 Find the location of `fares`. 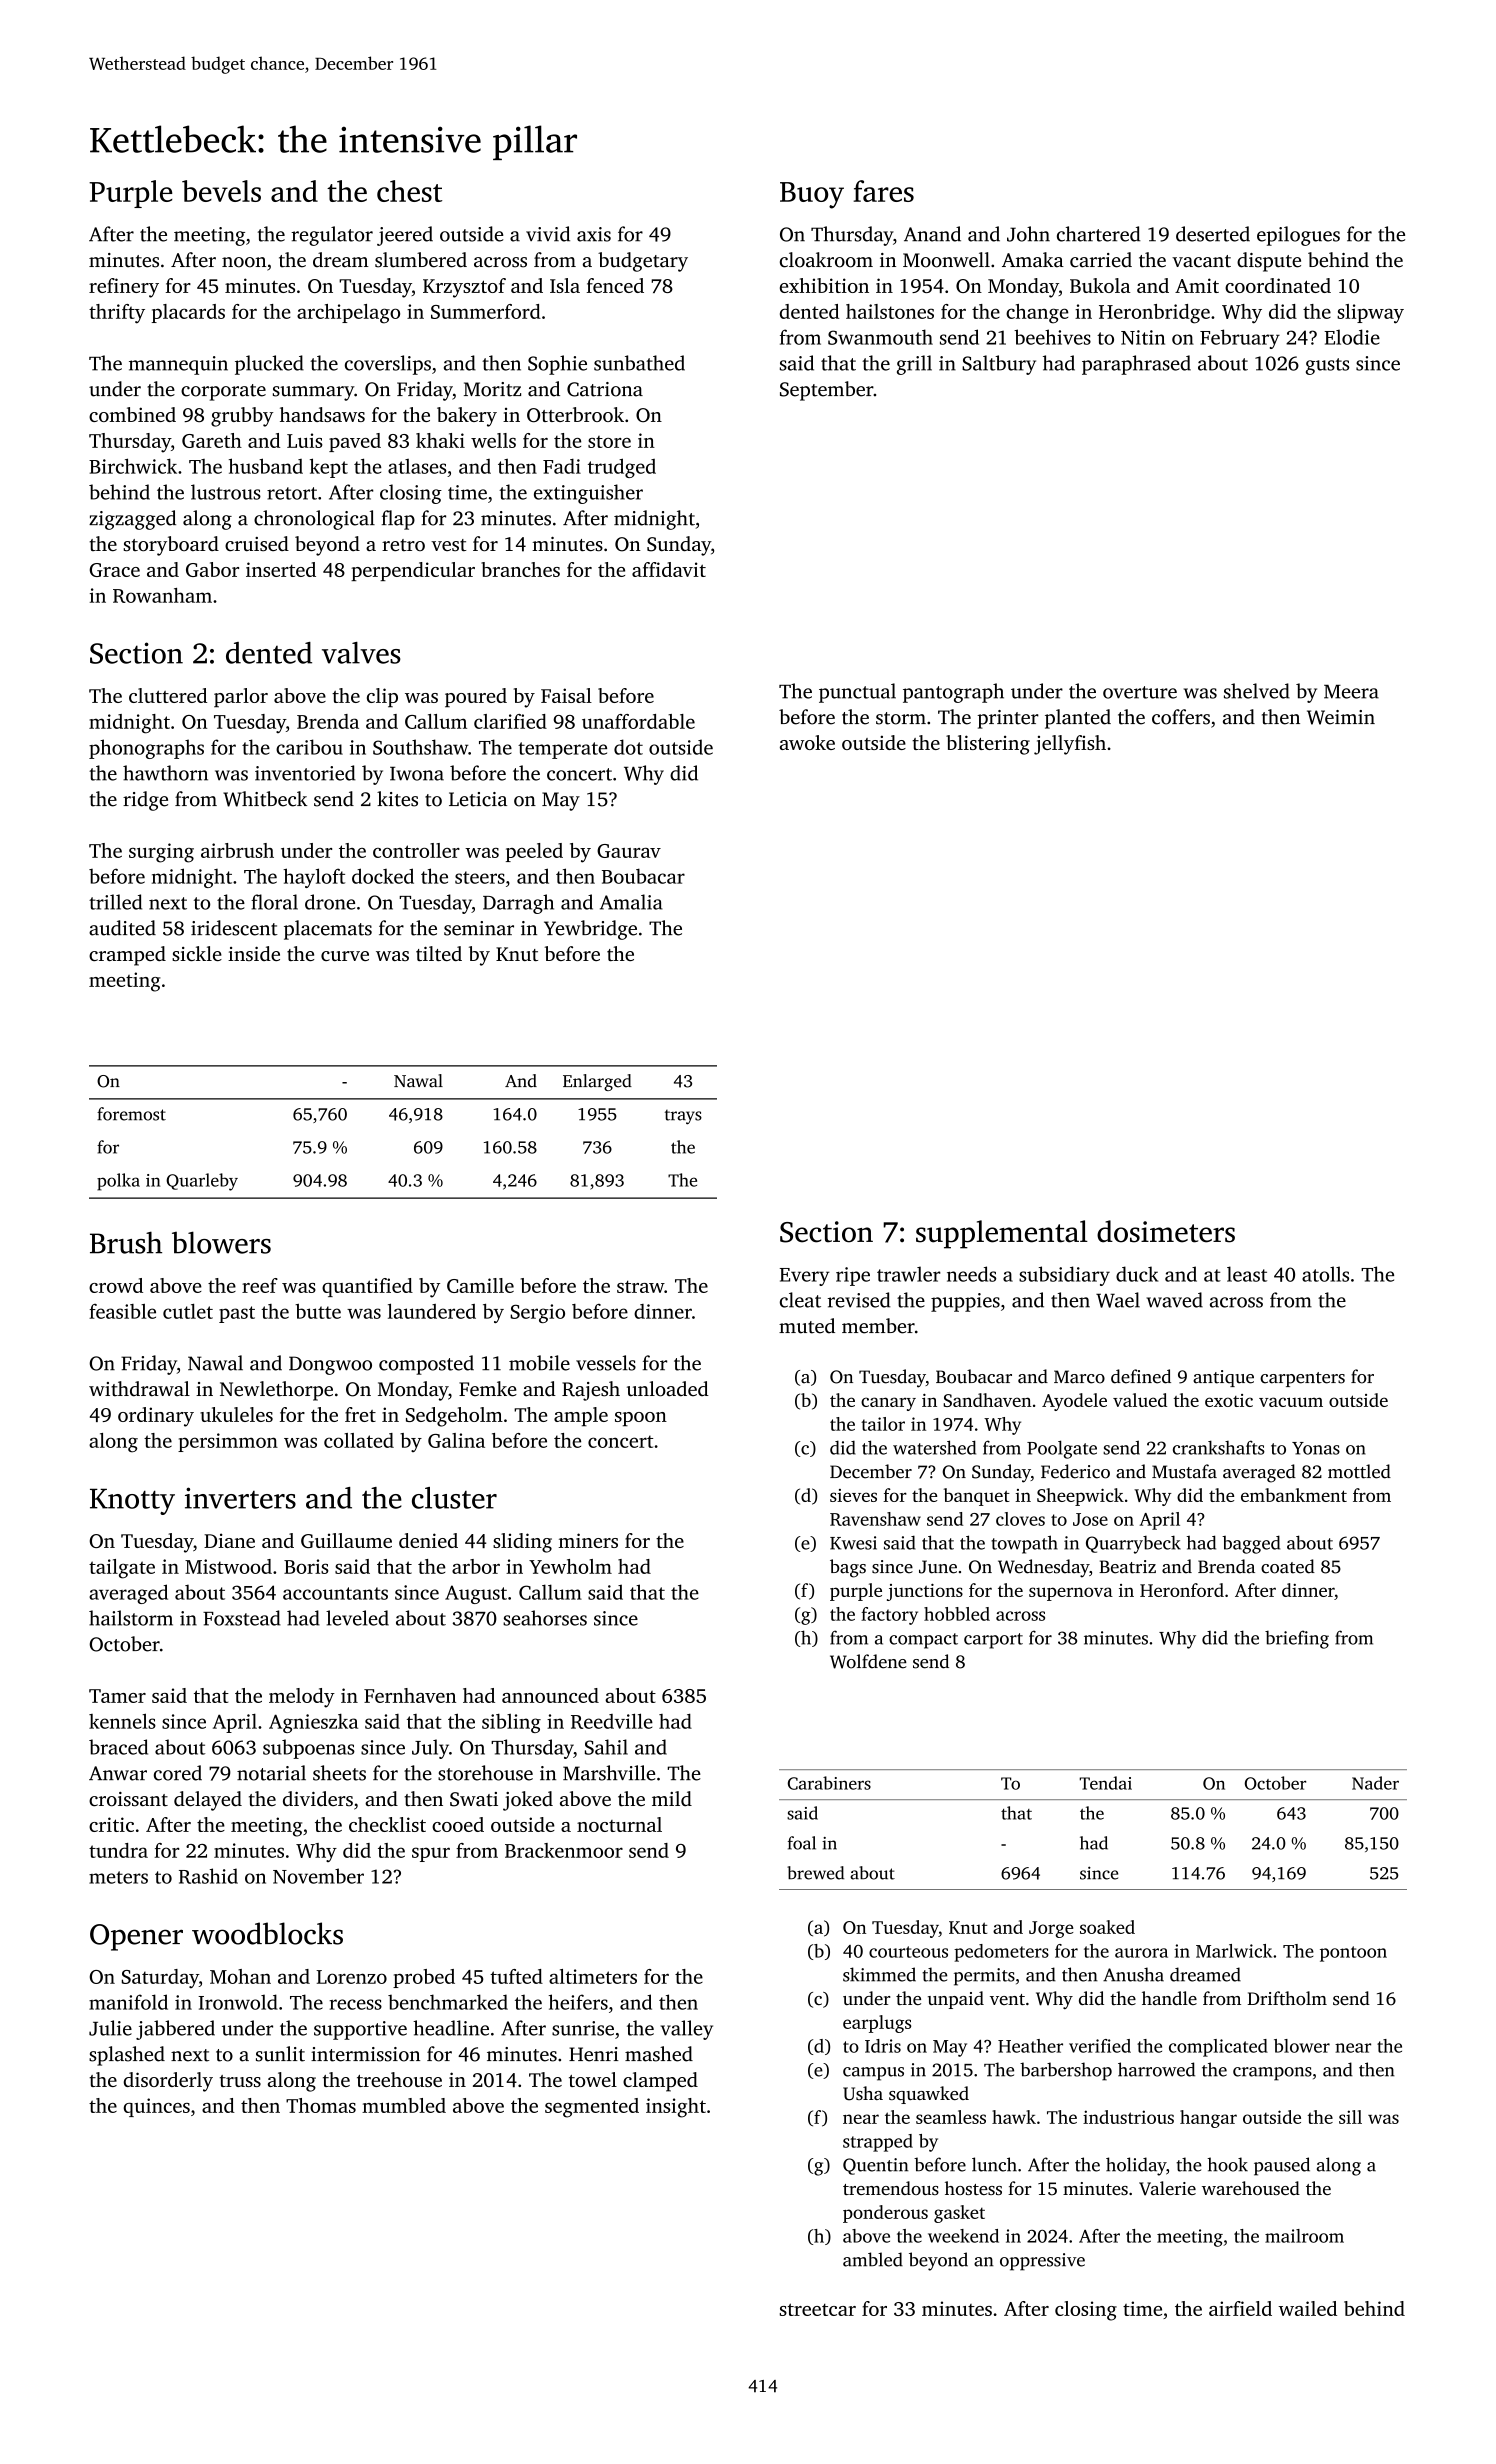

fares is located at coordinates (884, 191).
